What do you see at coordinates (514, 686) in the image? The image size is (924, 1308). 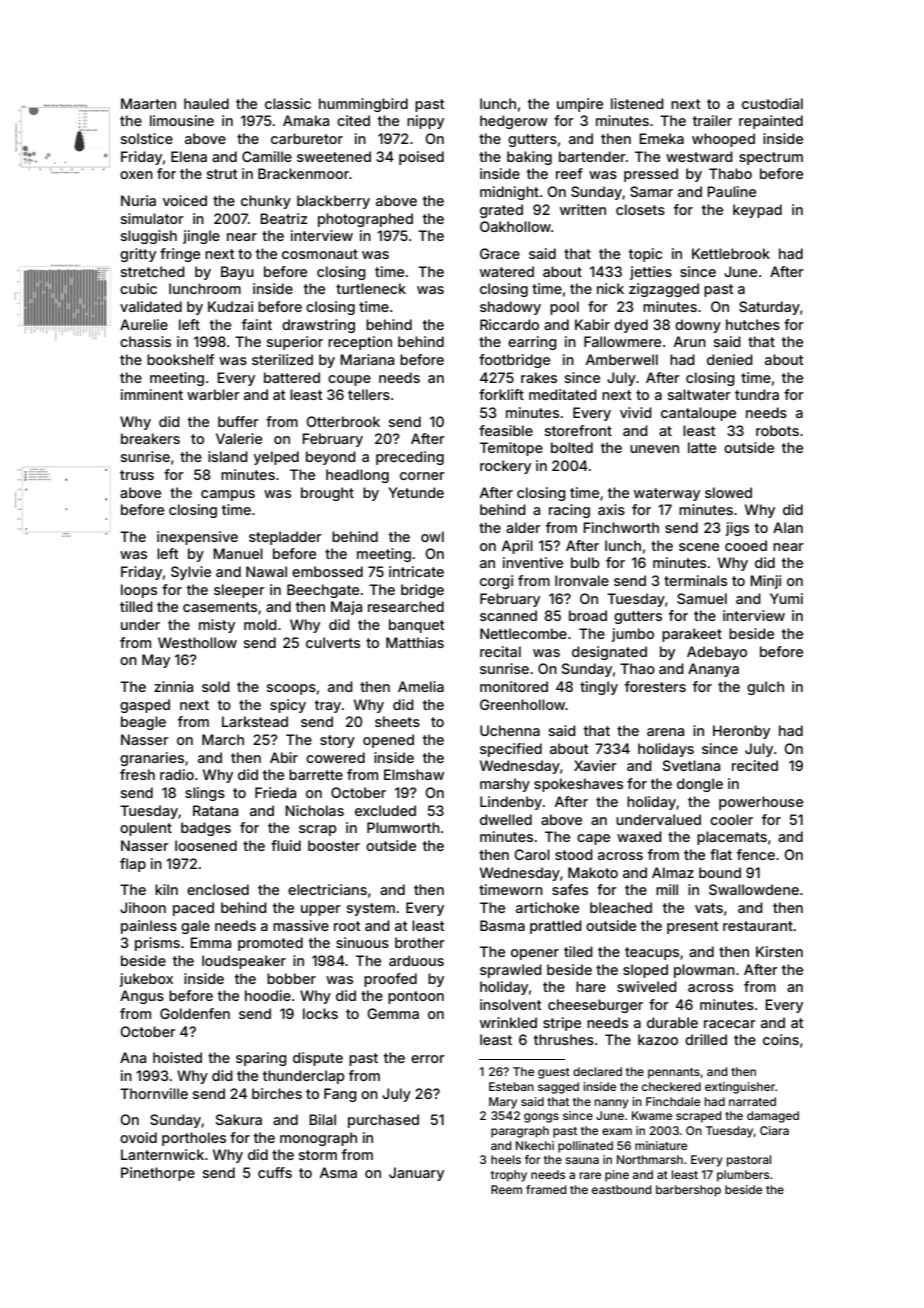 I see `monitored` at bounding box center [514, 686].
